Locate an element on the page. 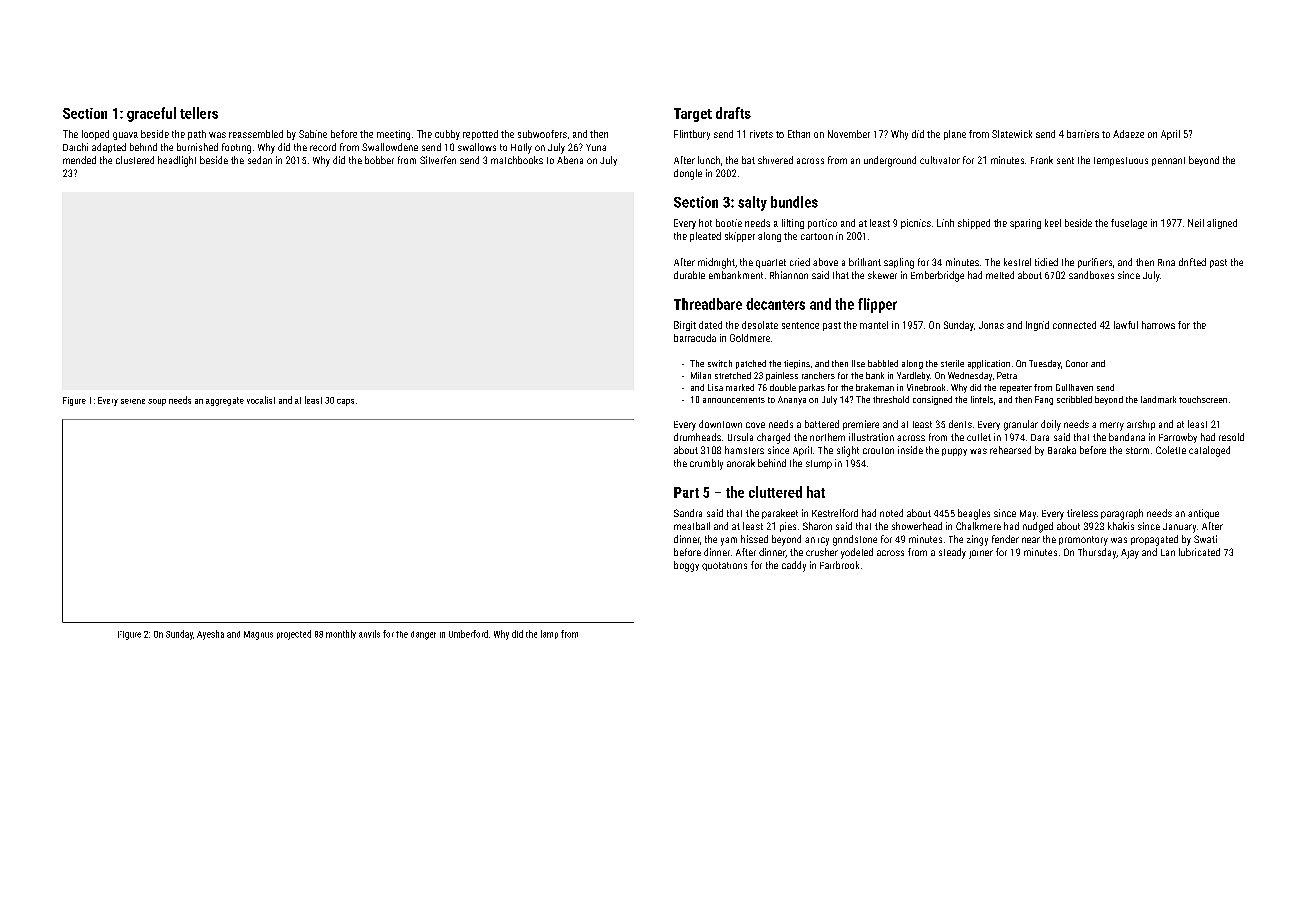  caps is located at coordinates (345, 402).
